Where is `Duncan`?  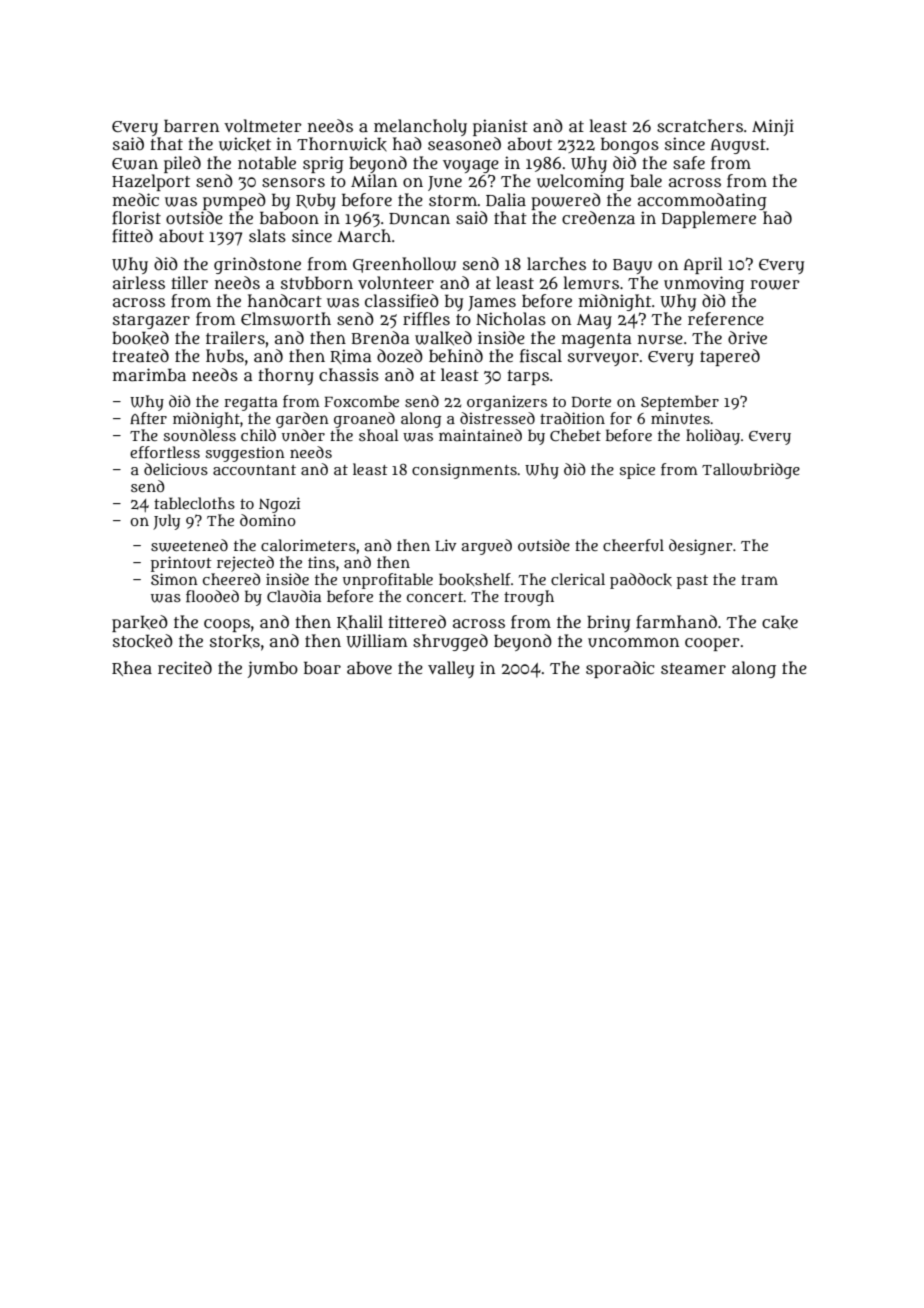 Duncan is located at coordinates (419, 218).
